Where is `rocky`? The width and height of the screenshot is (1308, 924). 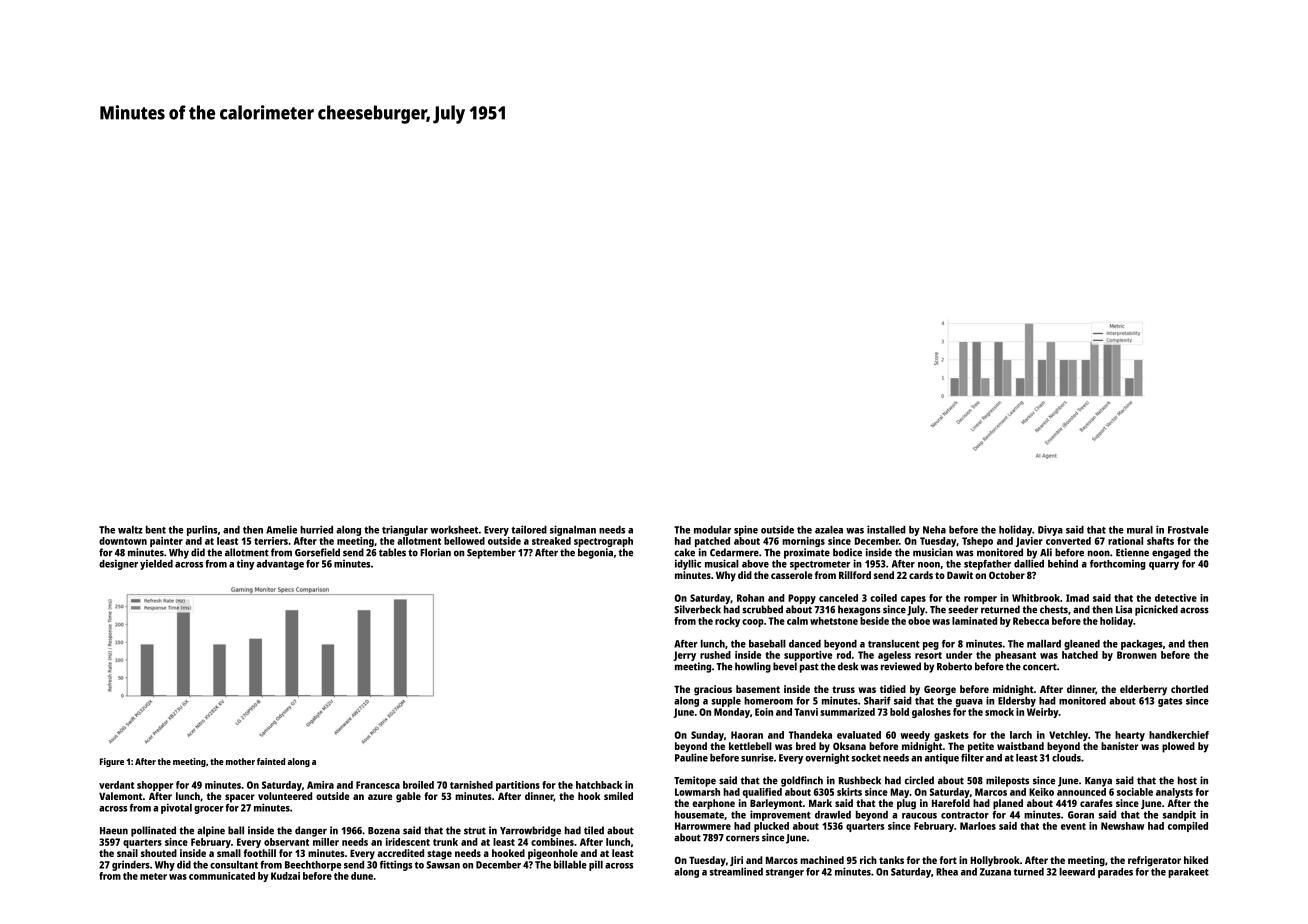 rocky is located at coordinates (727, 622).
